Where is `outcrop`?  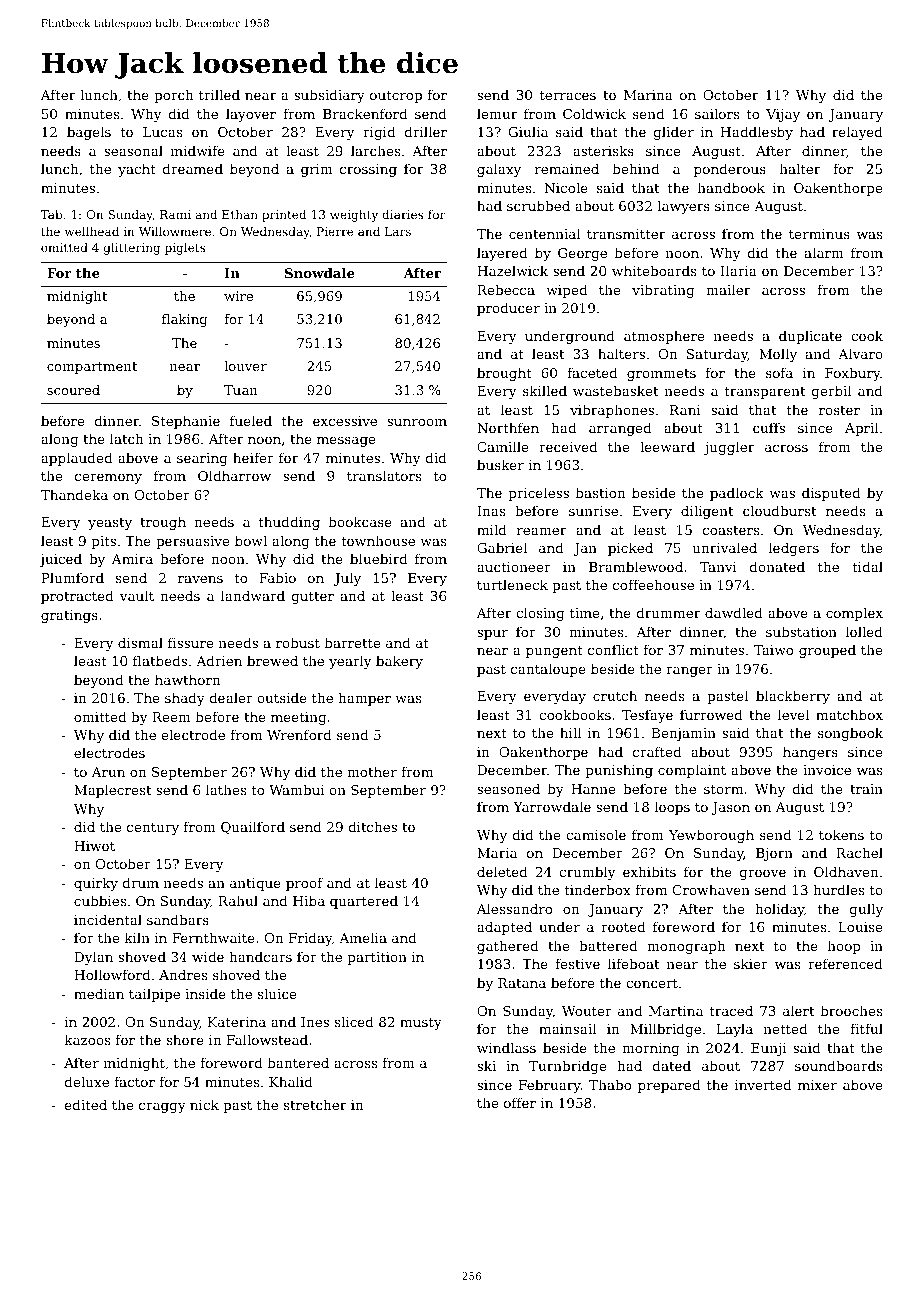
outcrop is located at coordinates (396, 97).
